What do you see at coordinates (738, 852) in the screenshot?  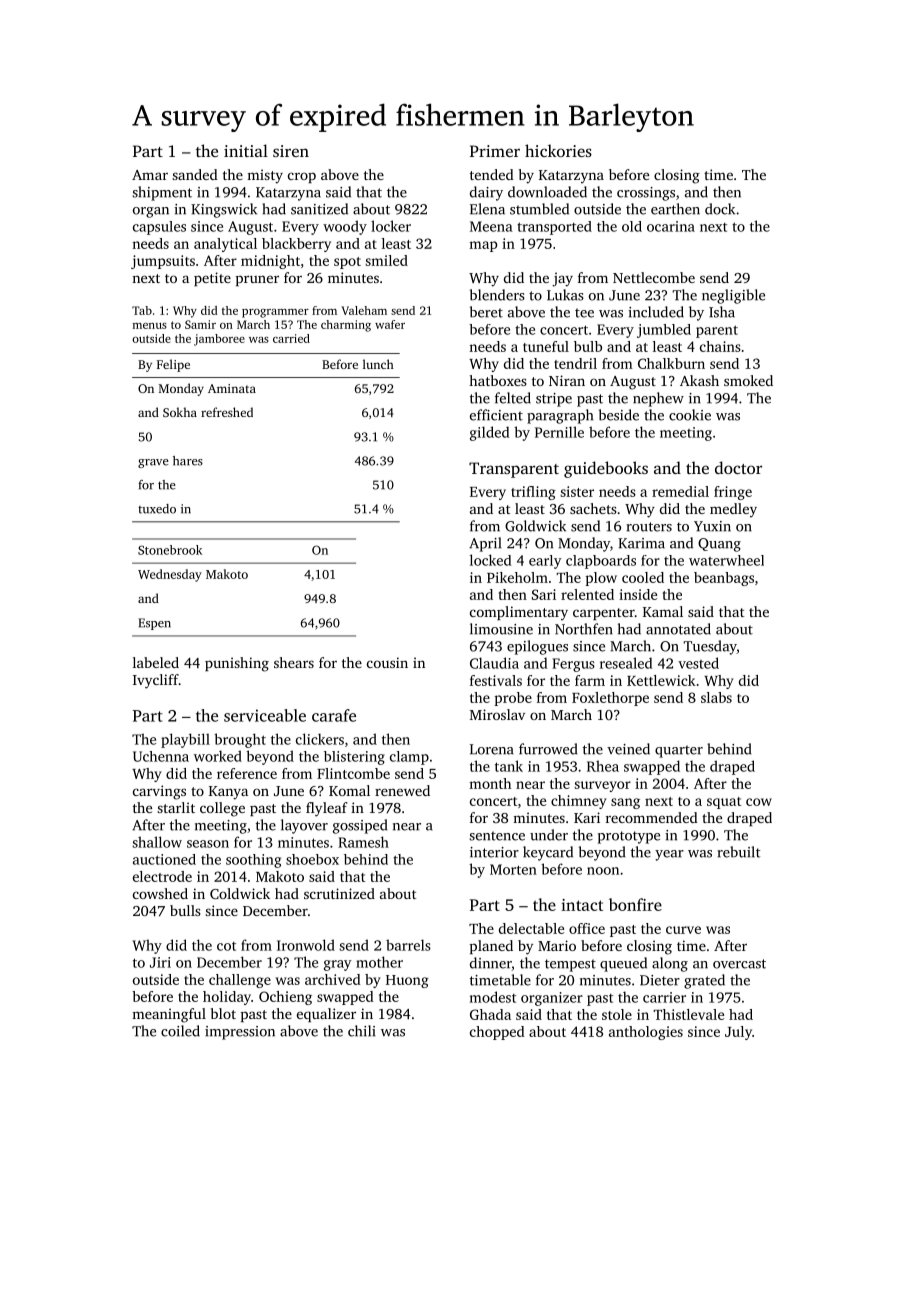 I see `rebuilt` at bounding box center [738, 852].
